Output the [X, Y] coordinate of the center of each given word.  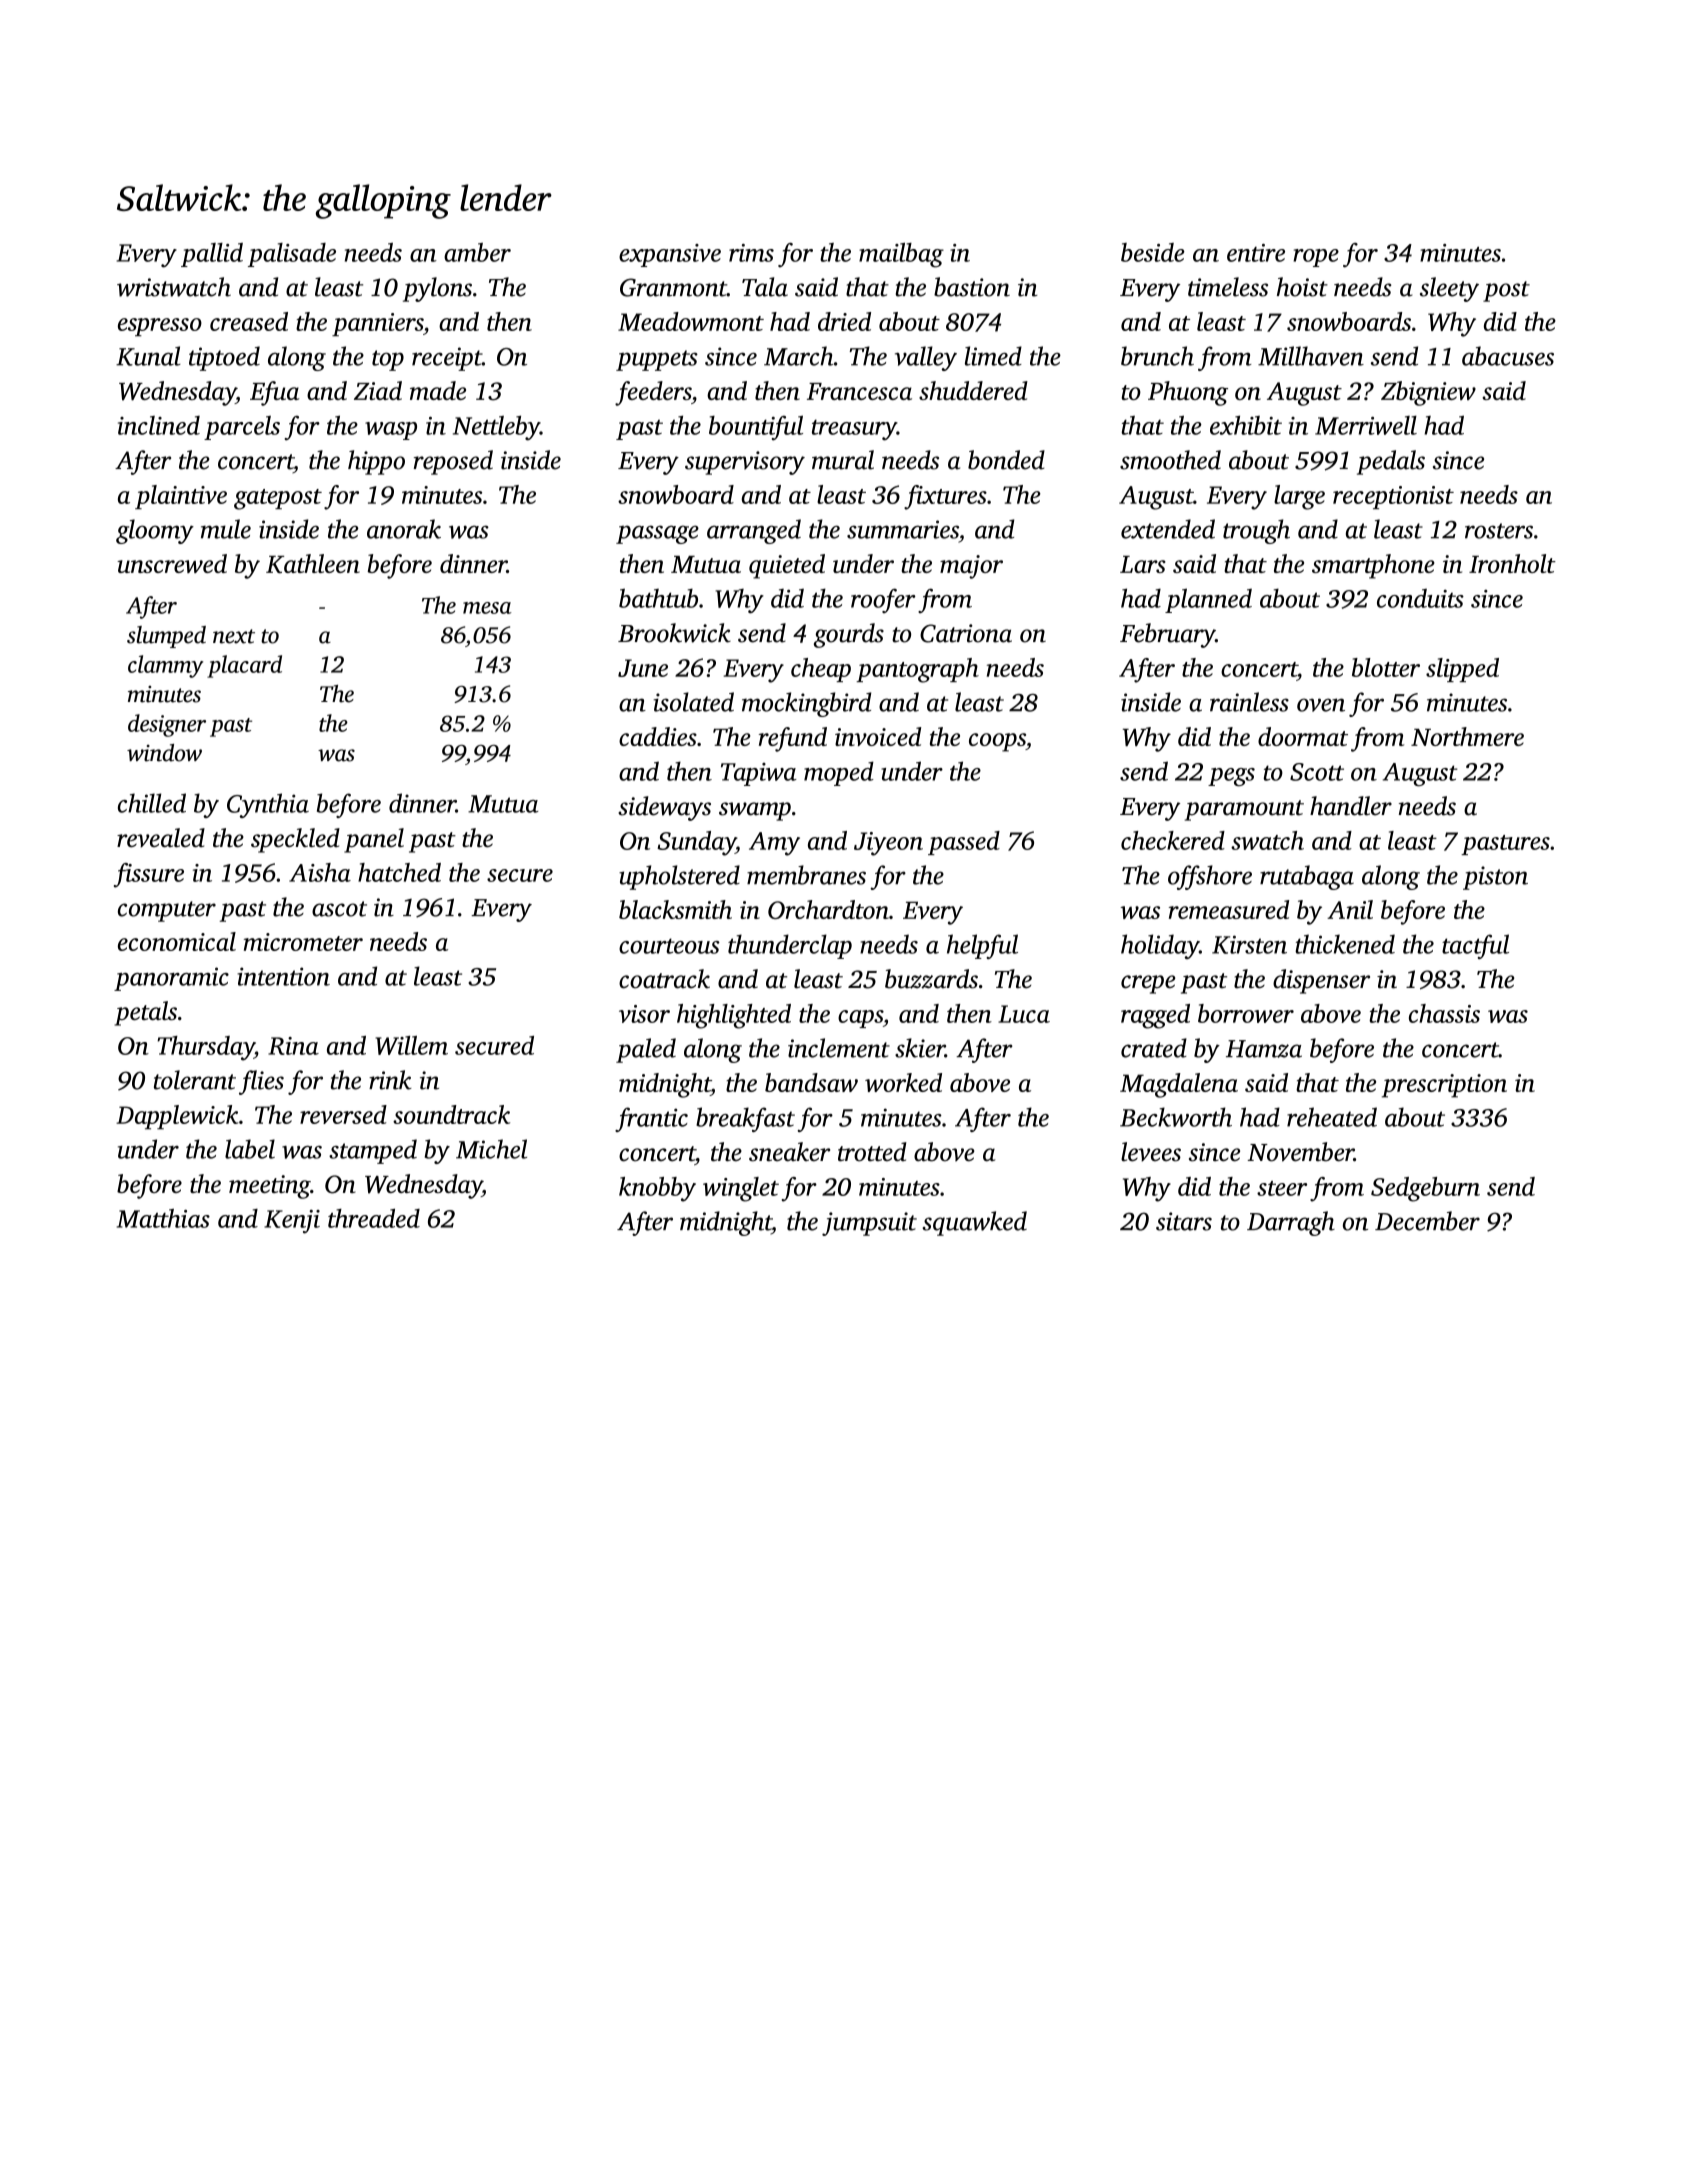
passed [964, 843]
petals [146, 1013]
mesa [487, 608]
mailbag [901, 255]
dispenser [1321, 981]
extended [1168, 529]
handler [1351, 806]
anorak [404, 529]
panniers [377, 324]
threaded [374, 1218]
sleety [1449, 289]
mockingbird [806, 704]
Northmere [1467, 736]
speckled [295, 840]
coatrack [664, 979]
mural [843, 460]
